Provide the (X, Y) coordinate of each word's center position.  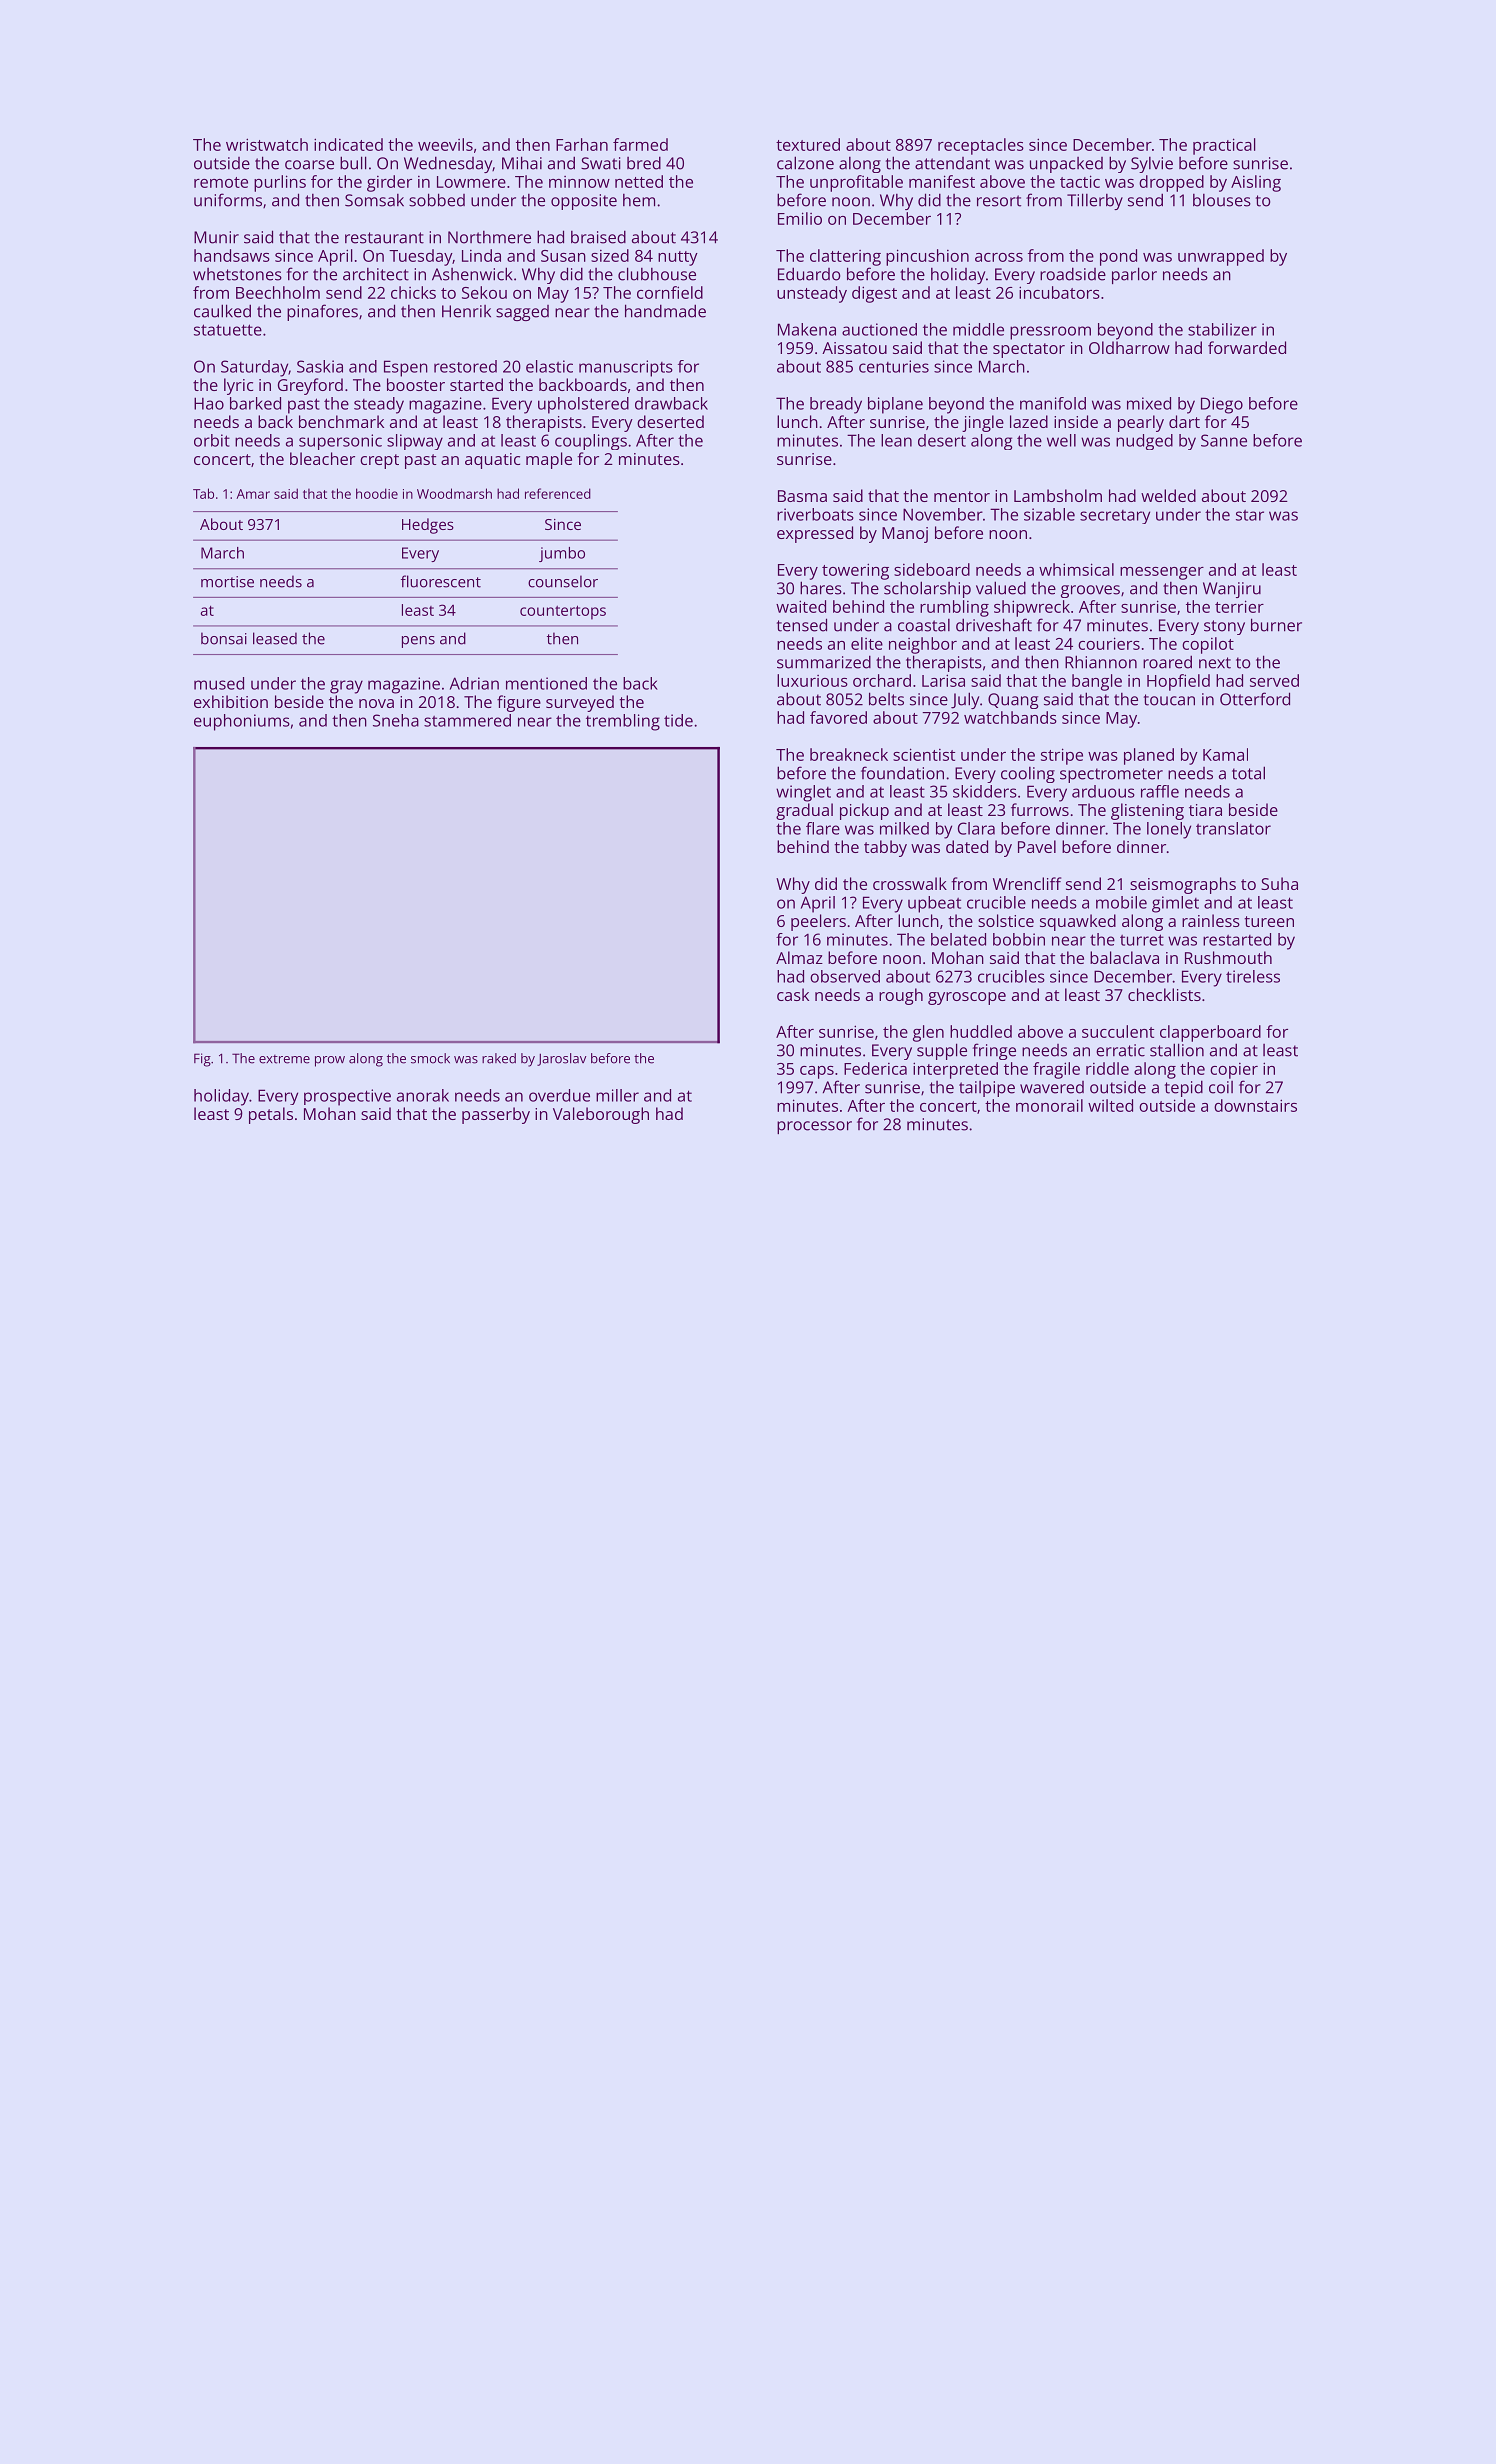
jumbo (562, 554)
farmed (640, 144)
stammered (467, 720)
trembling (623, 722)
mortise (227, 582)
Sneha (396, 720)
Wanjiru (1232, 590)
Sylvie (1152, 165)
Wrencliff (1027, 883)
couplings (591, 442)
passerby (496, 1115)
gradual (804, 811)
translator (1233, 828)
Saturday (254, 368)
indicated (348, 144)
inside (1076, 421)
